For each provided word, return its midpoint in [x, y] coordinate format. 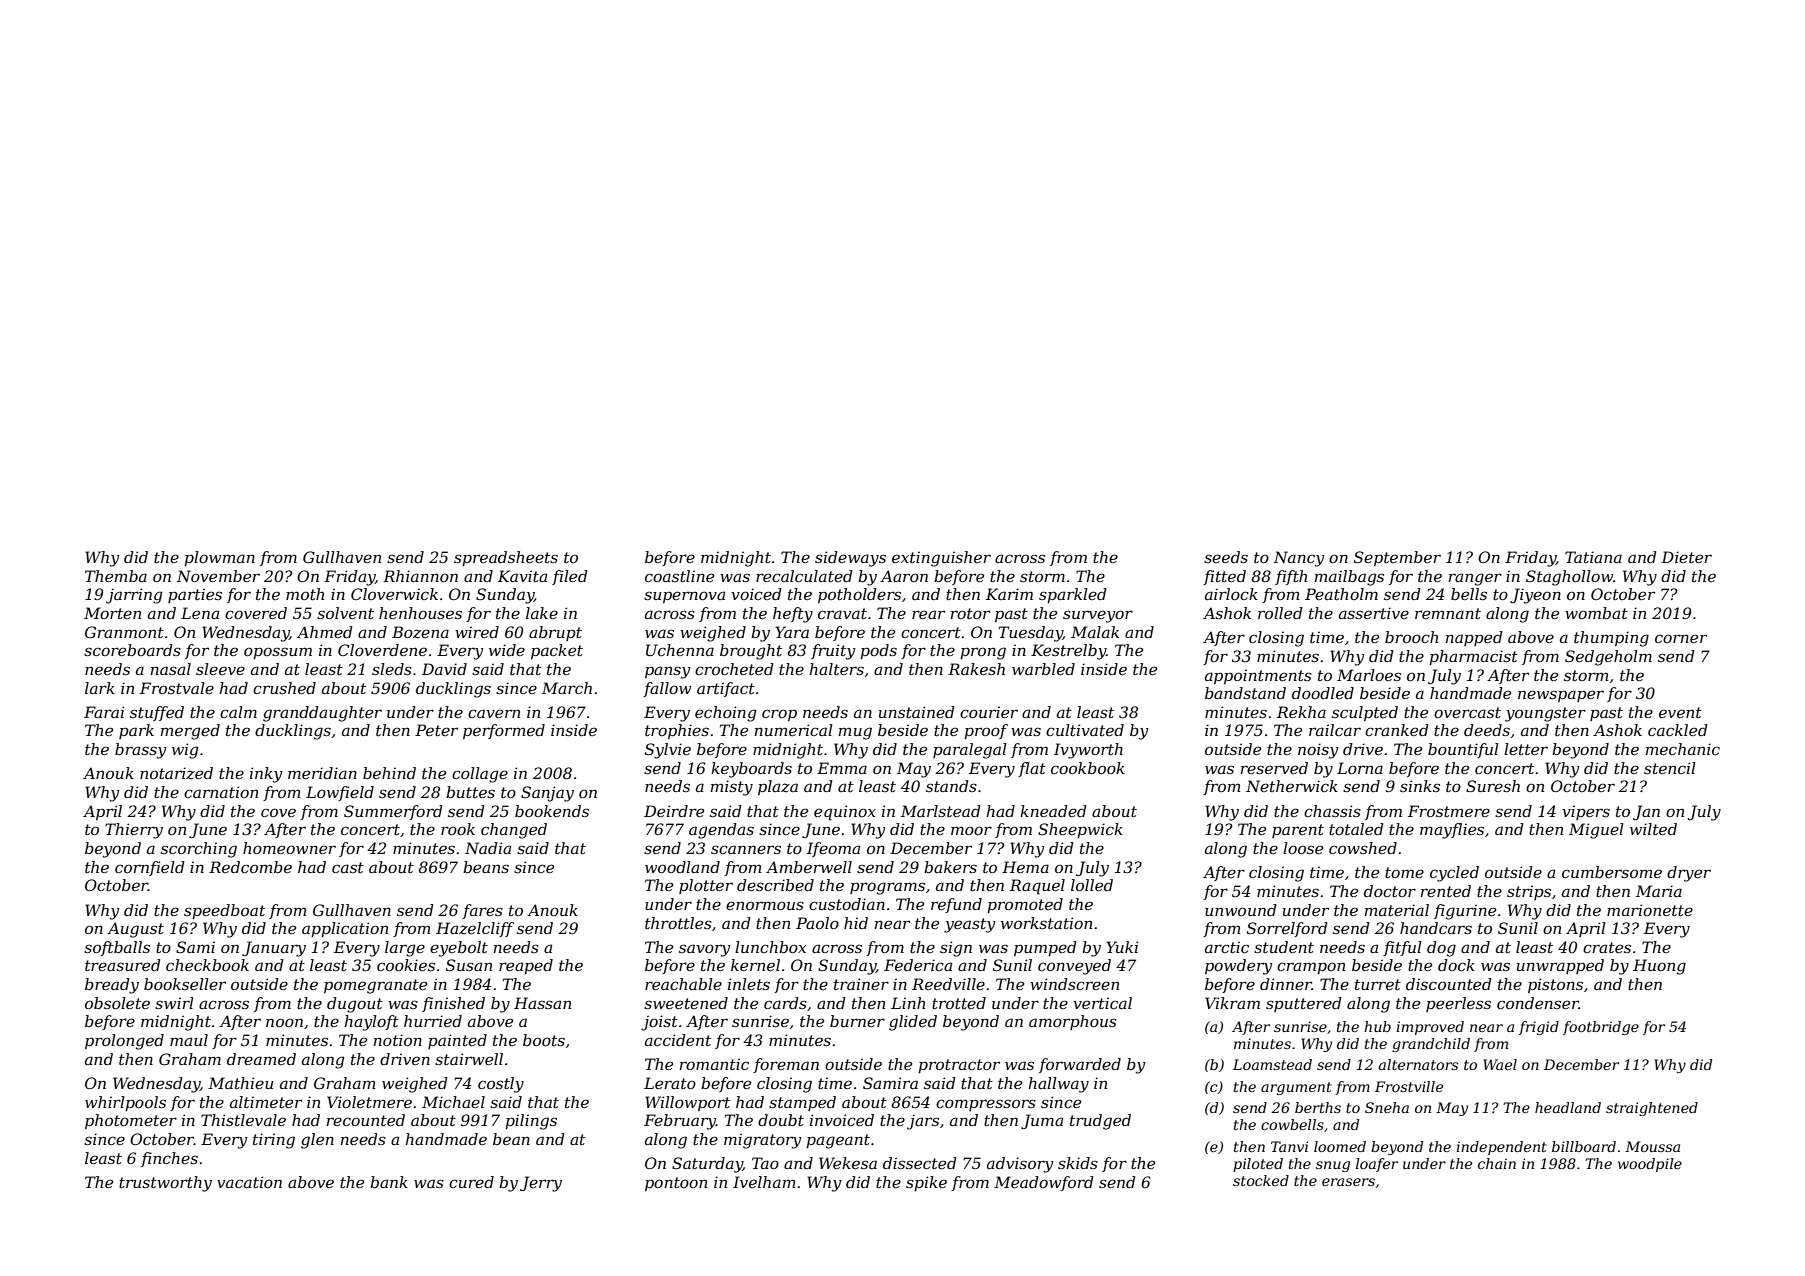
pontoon [676, 1184]
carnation [221, 792]
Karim [1009, 594]
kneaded [1053, 811]
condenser [1538, 1003]
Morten [112, 613]
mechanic [1683, 749]
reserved [1274, 768]
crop [779, 715]
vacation [249, 1182]
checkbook [207, 965]
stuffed [157, 713]
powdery [1239, 967]
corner [1681, 638]
